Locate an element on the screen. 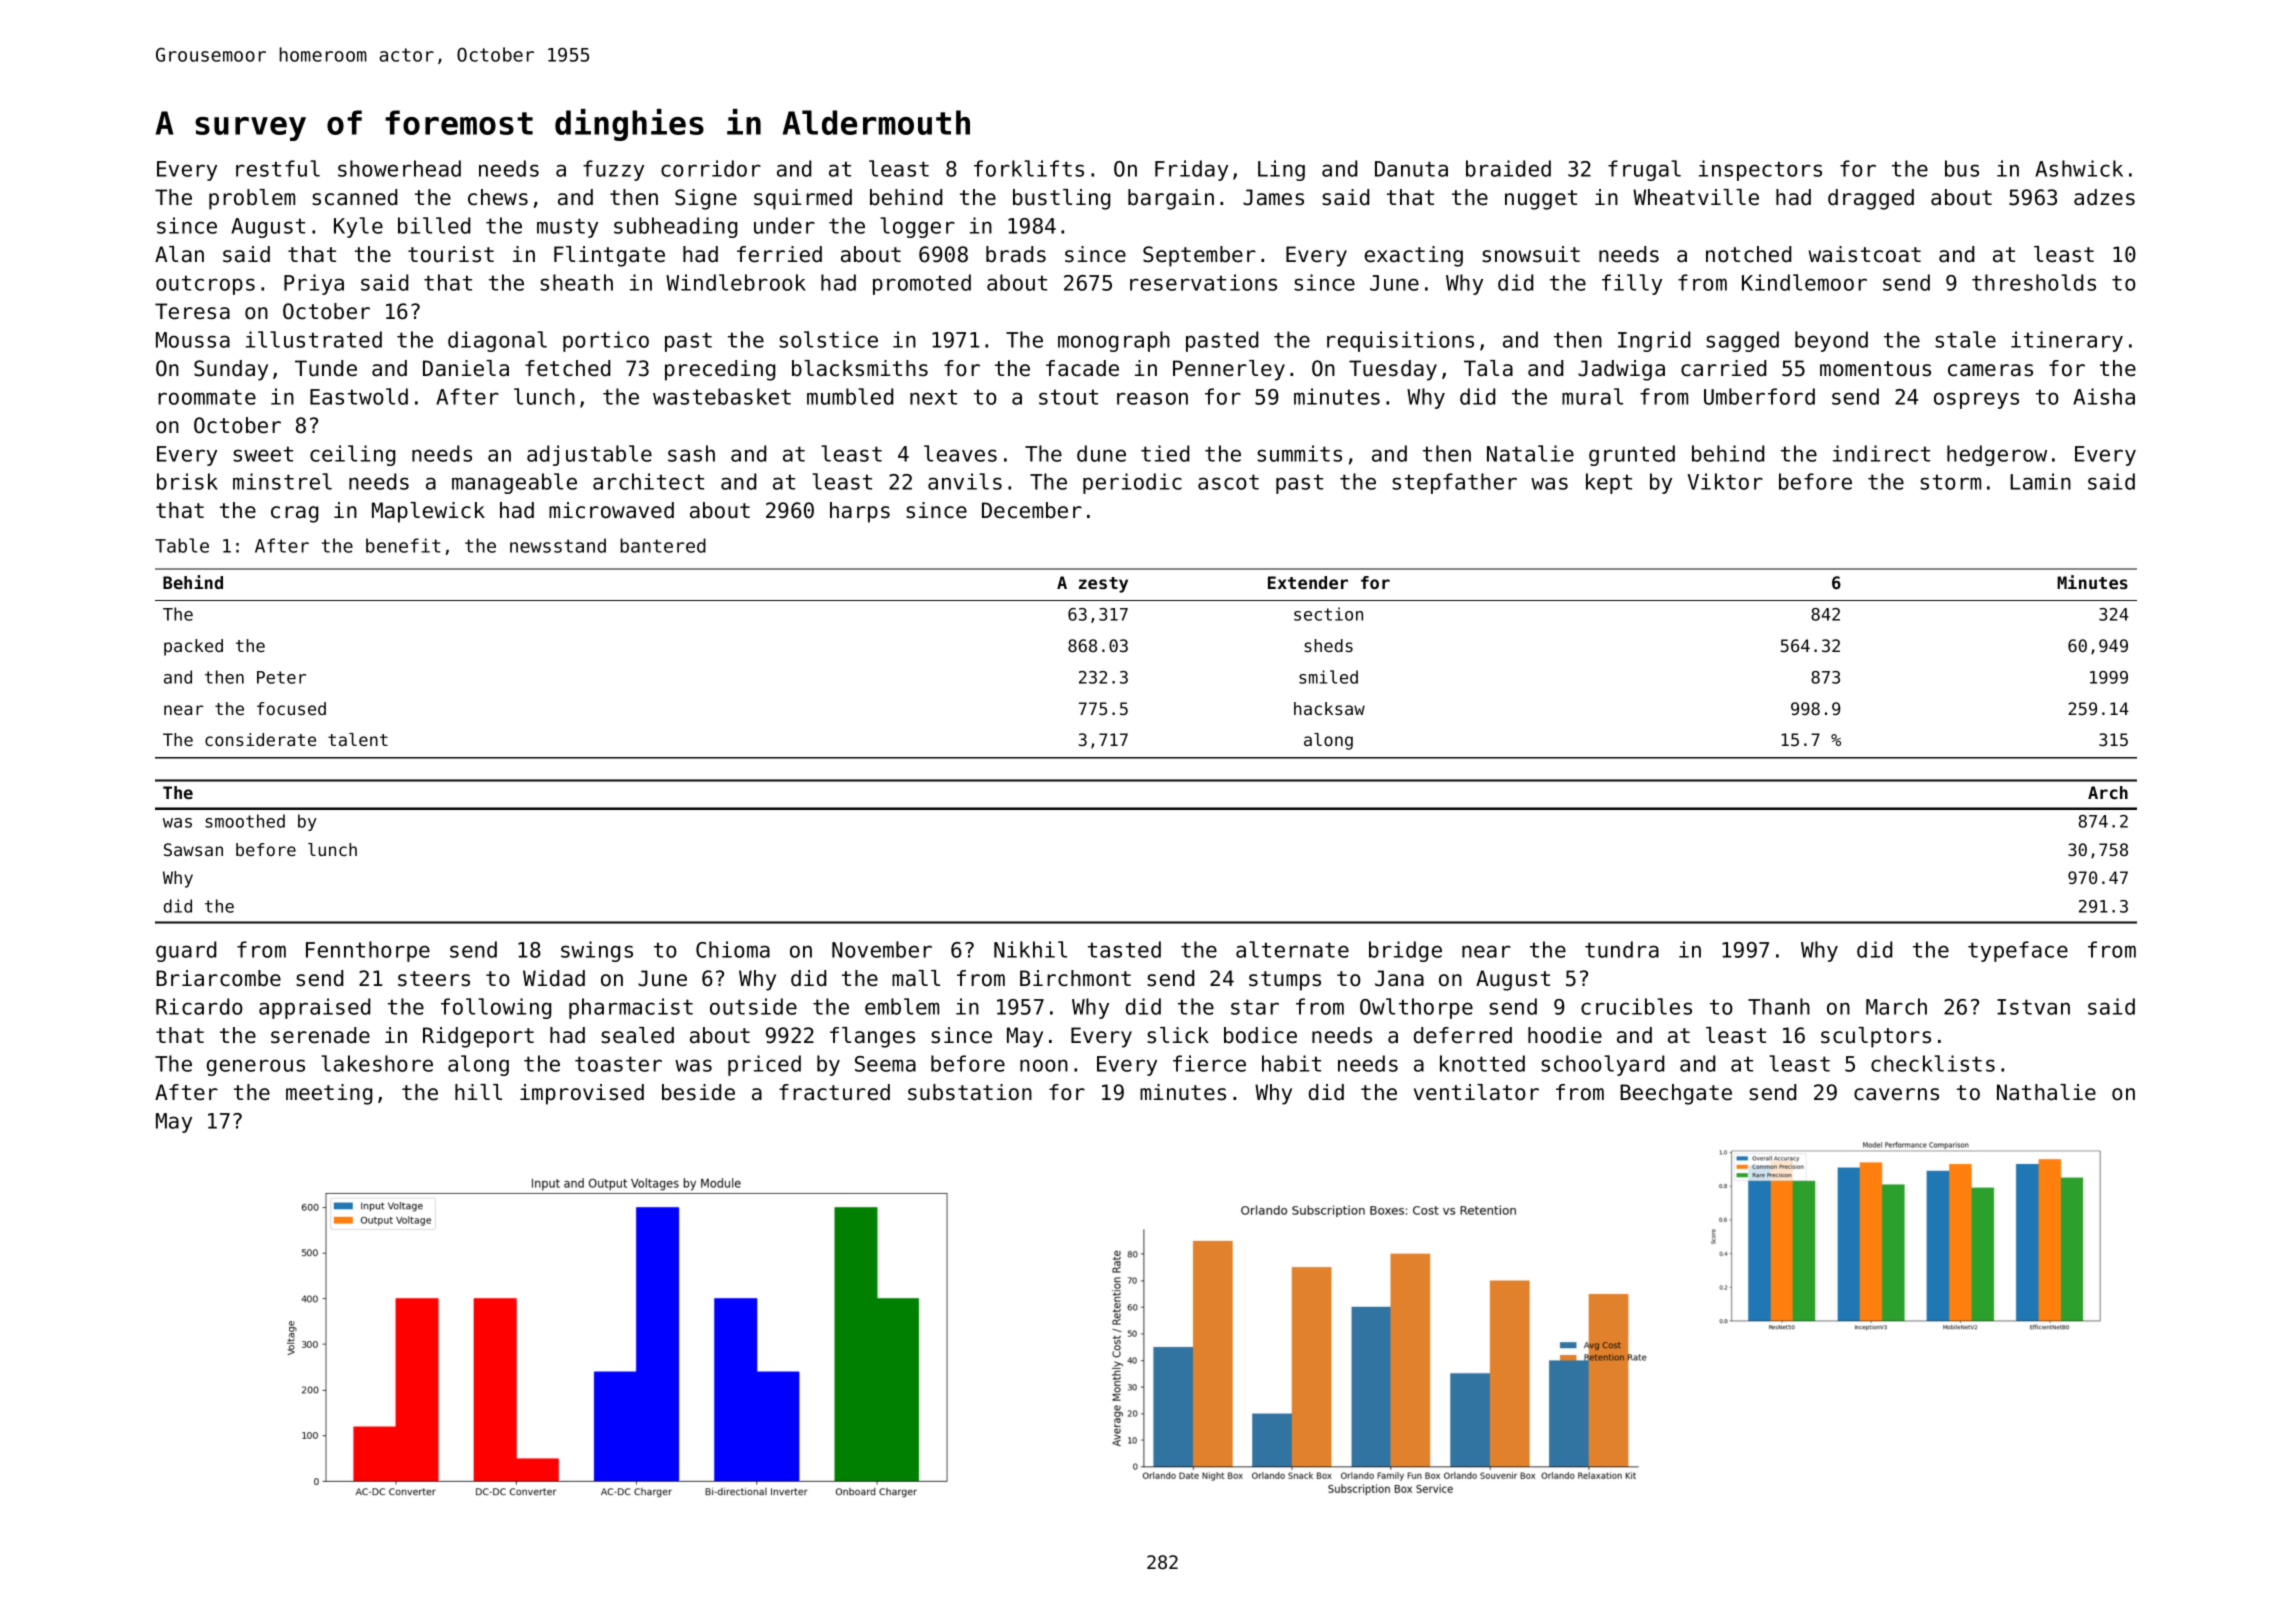  Fennthorpe is located at coordinates (368, 951).
